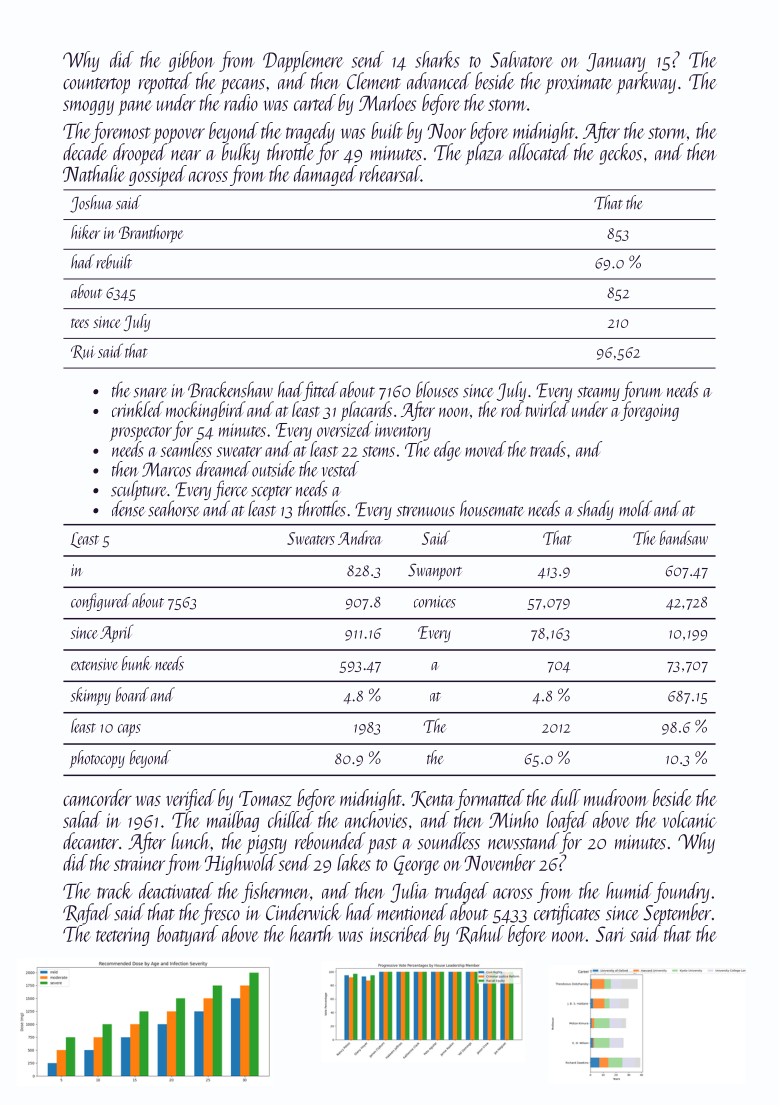  What do you see at coordinates (684, 537) in the document?
I see `bandsaw` at bounding box center [684, 537].
